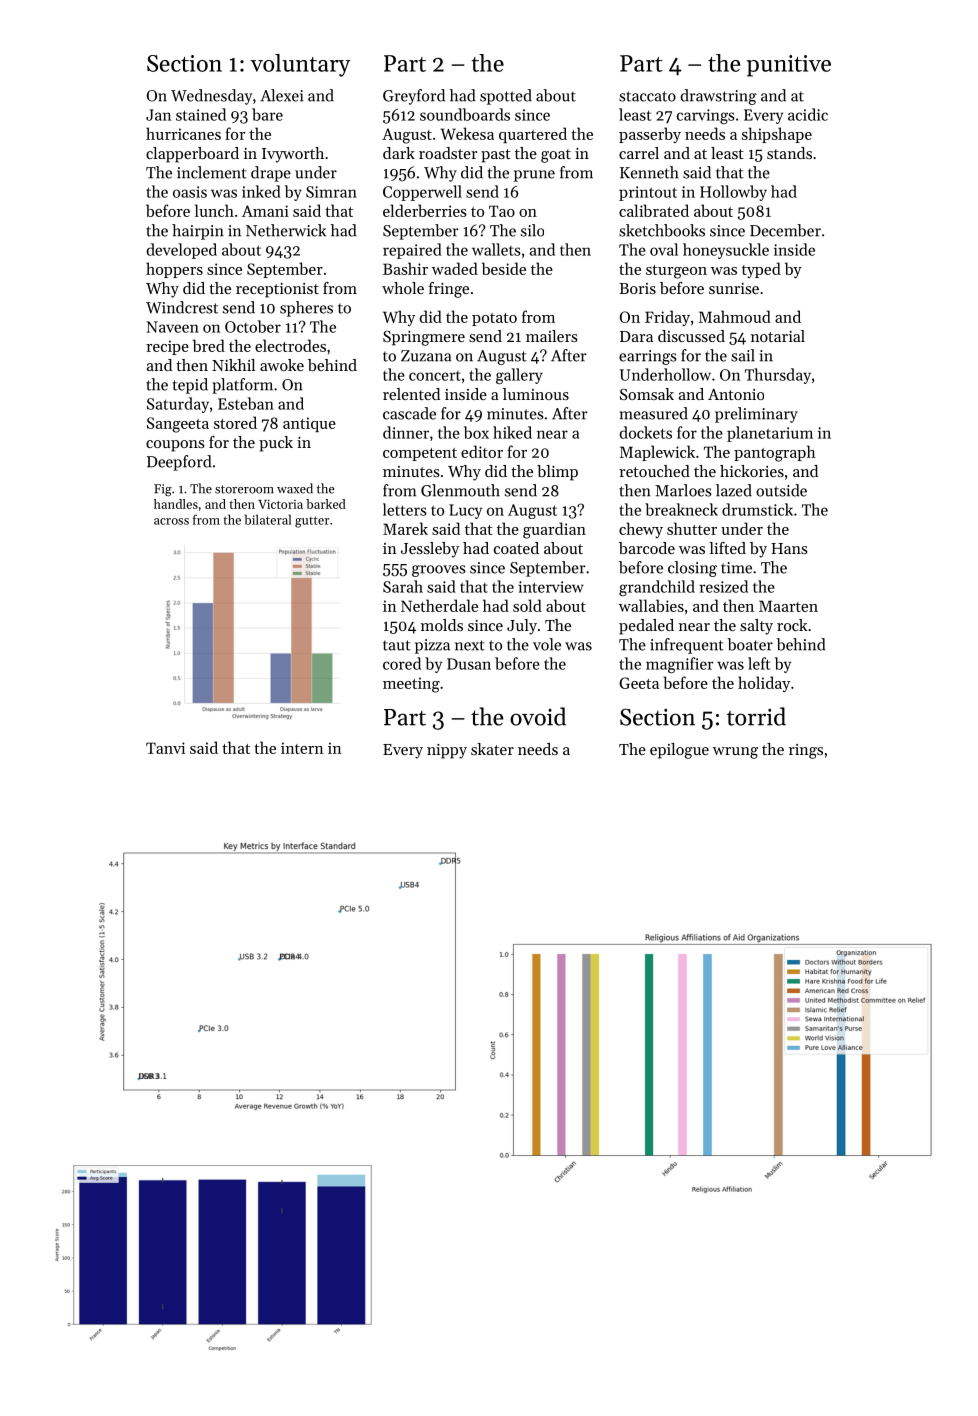  I want to click on spotted, so click(506, 97).
